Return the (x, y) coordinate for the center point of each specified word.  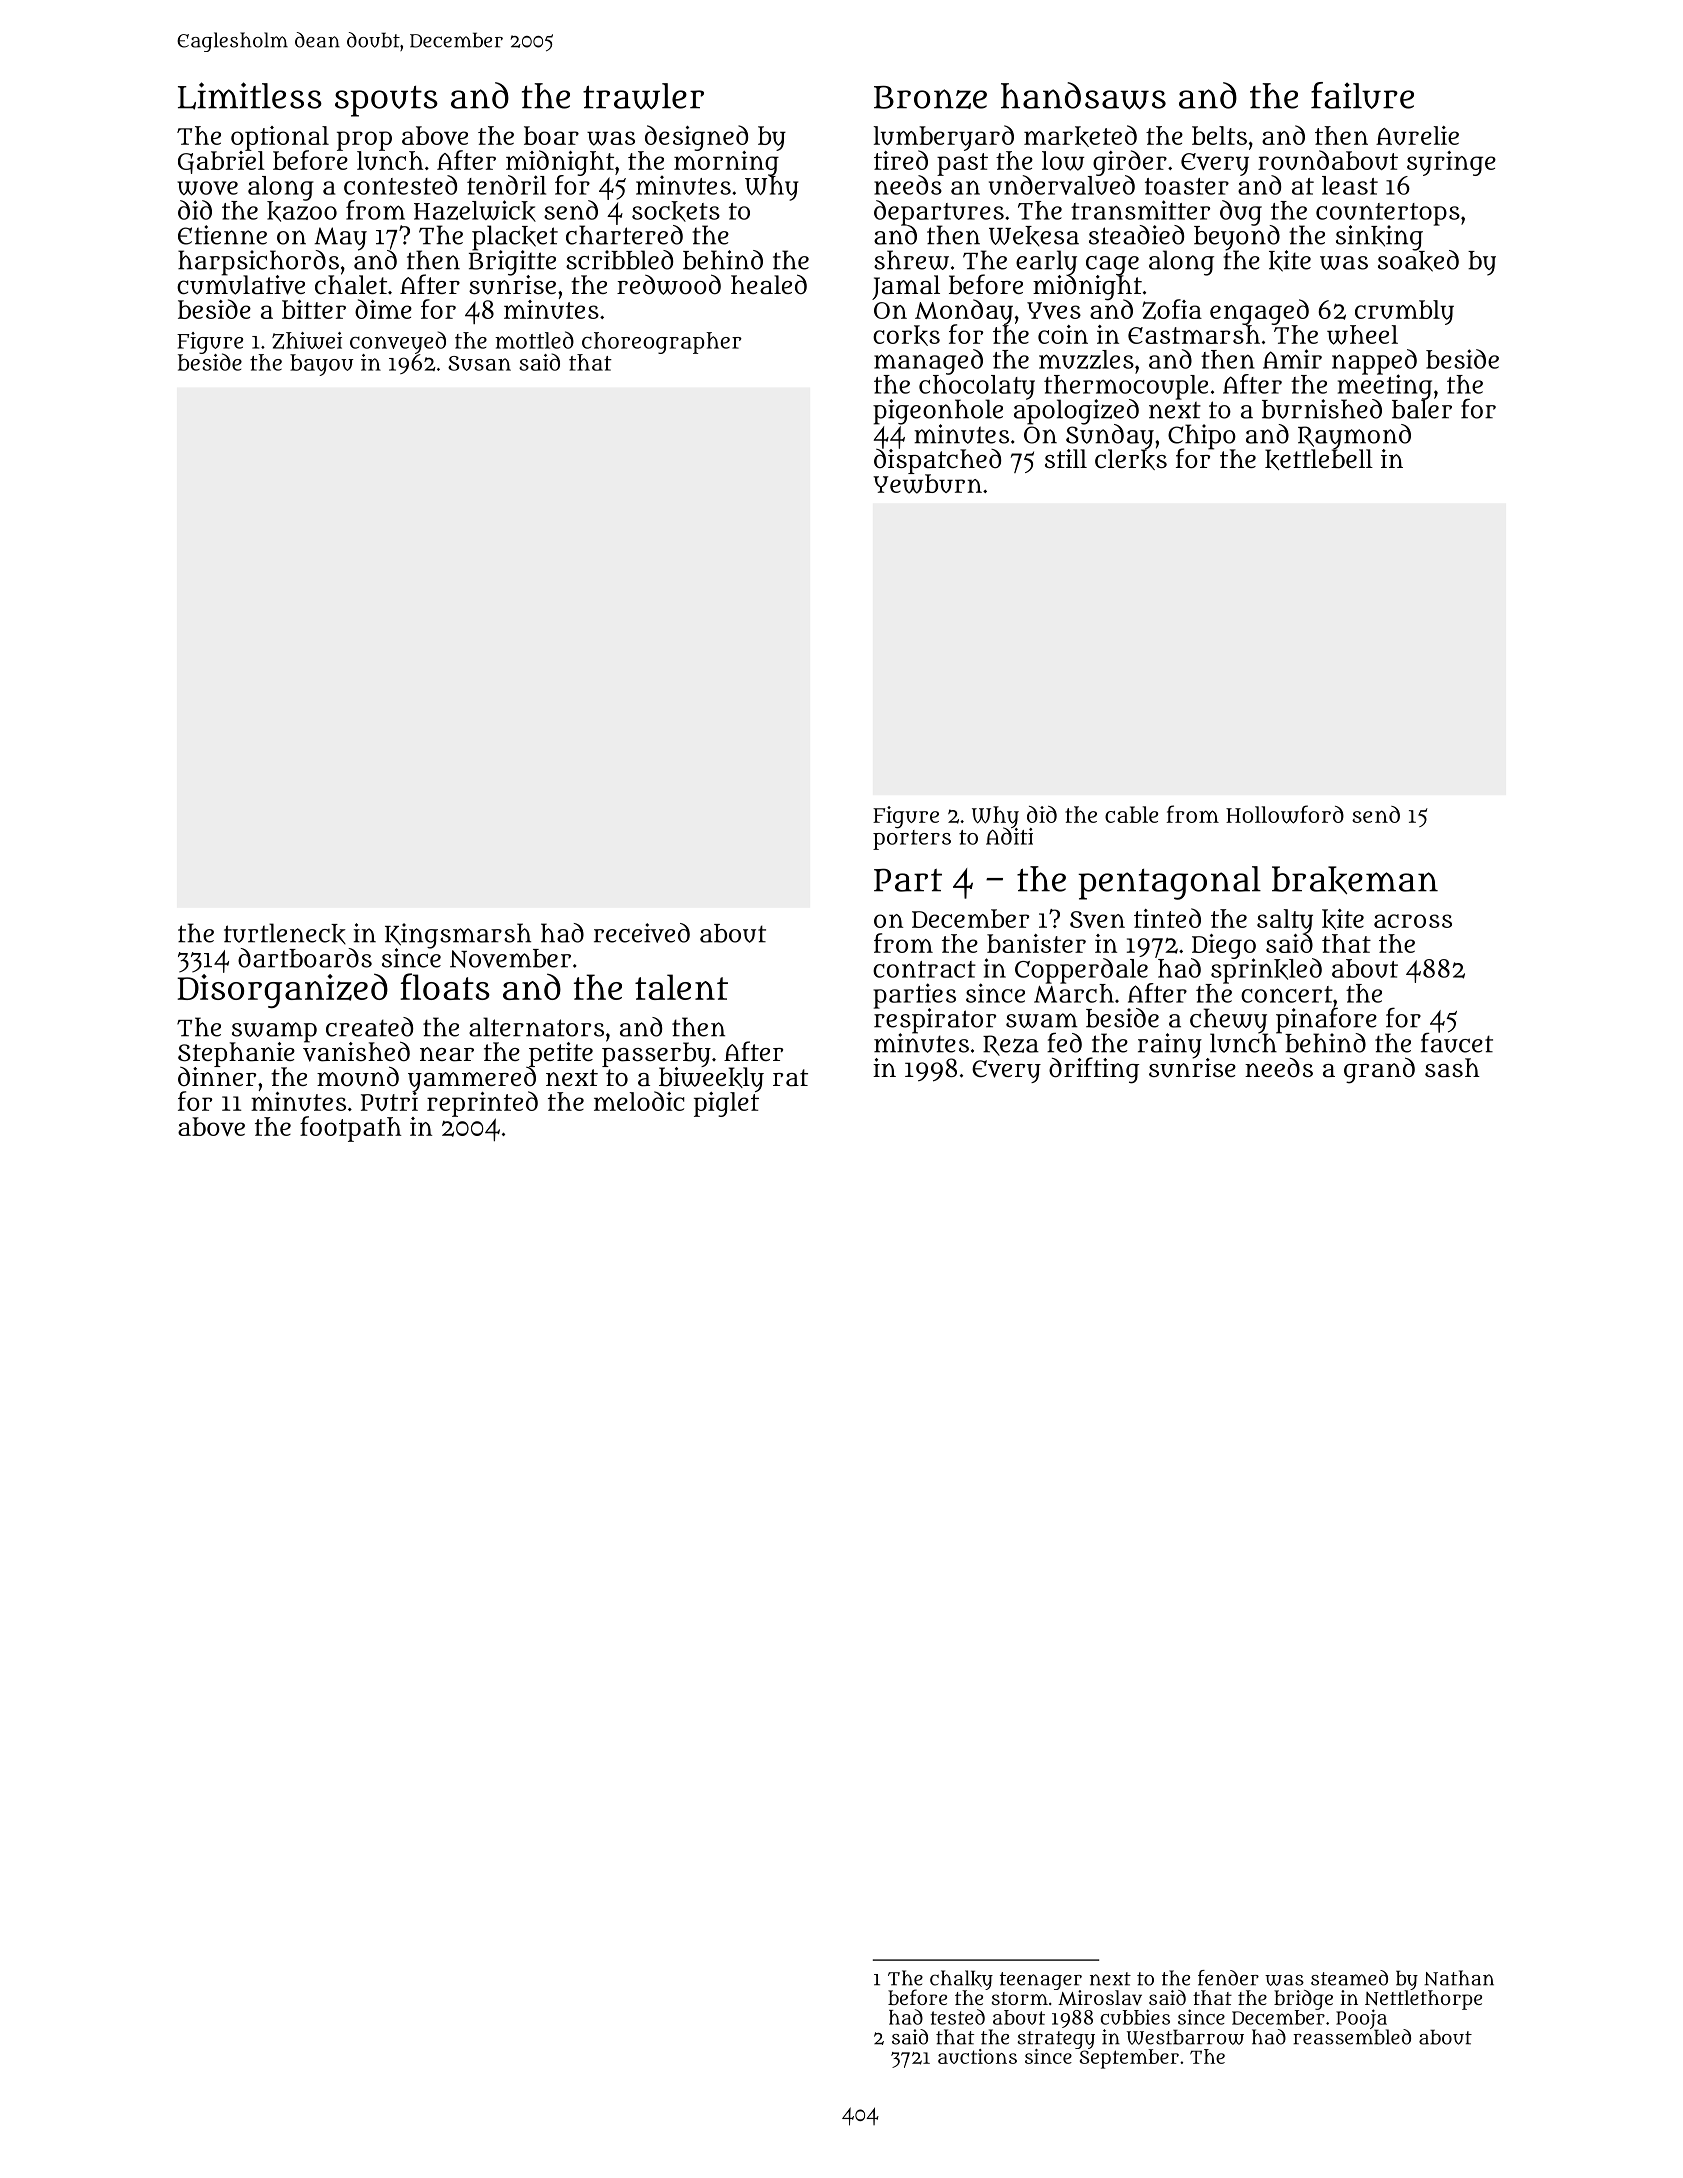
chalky (961, 1980)
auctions (977, 2056)
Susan (479, 363)
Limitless (250, 96)
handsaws (1083, 95)
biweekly (711, 1079)
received (642, 933)
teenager (1041, 1981)
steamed (1349, 1978)
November (510, 958)
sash (1452, 1068)
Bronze (930, 97)
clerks (1131, 459)
